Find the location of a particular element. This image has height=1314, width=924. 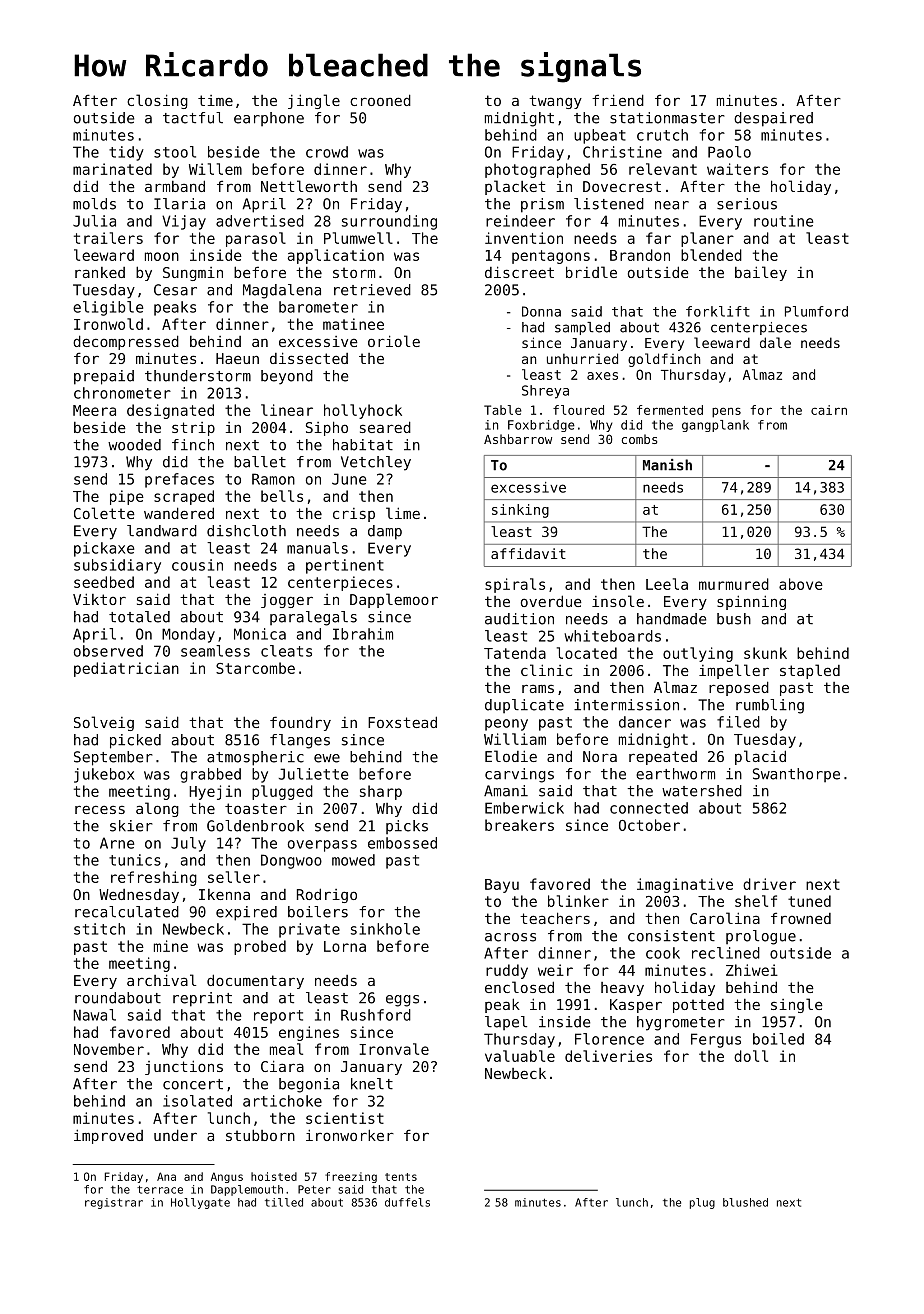

blushed is located at coordinates (745, 1202).
